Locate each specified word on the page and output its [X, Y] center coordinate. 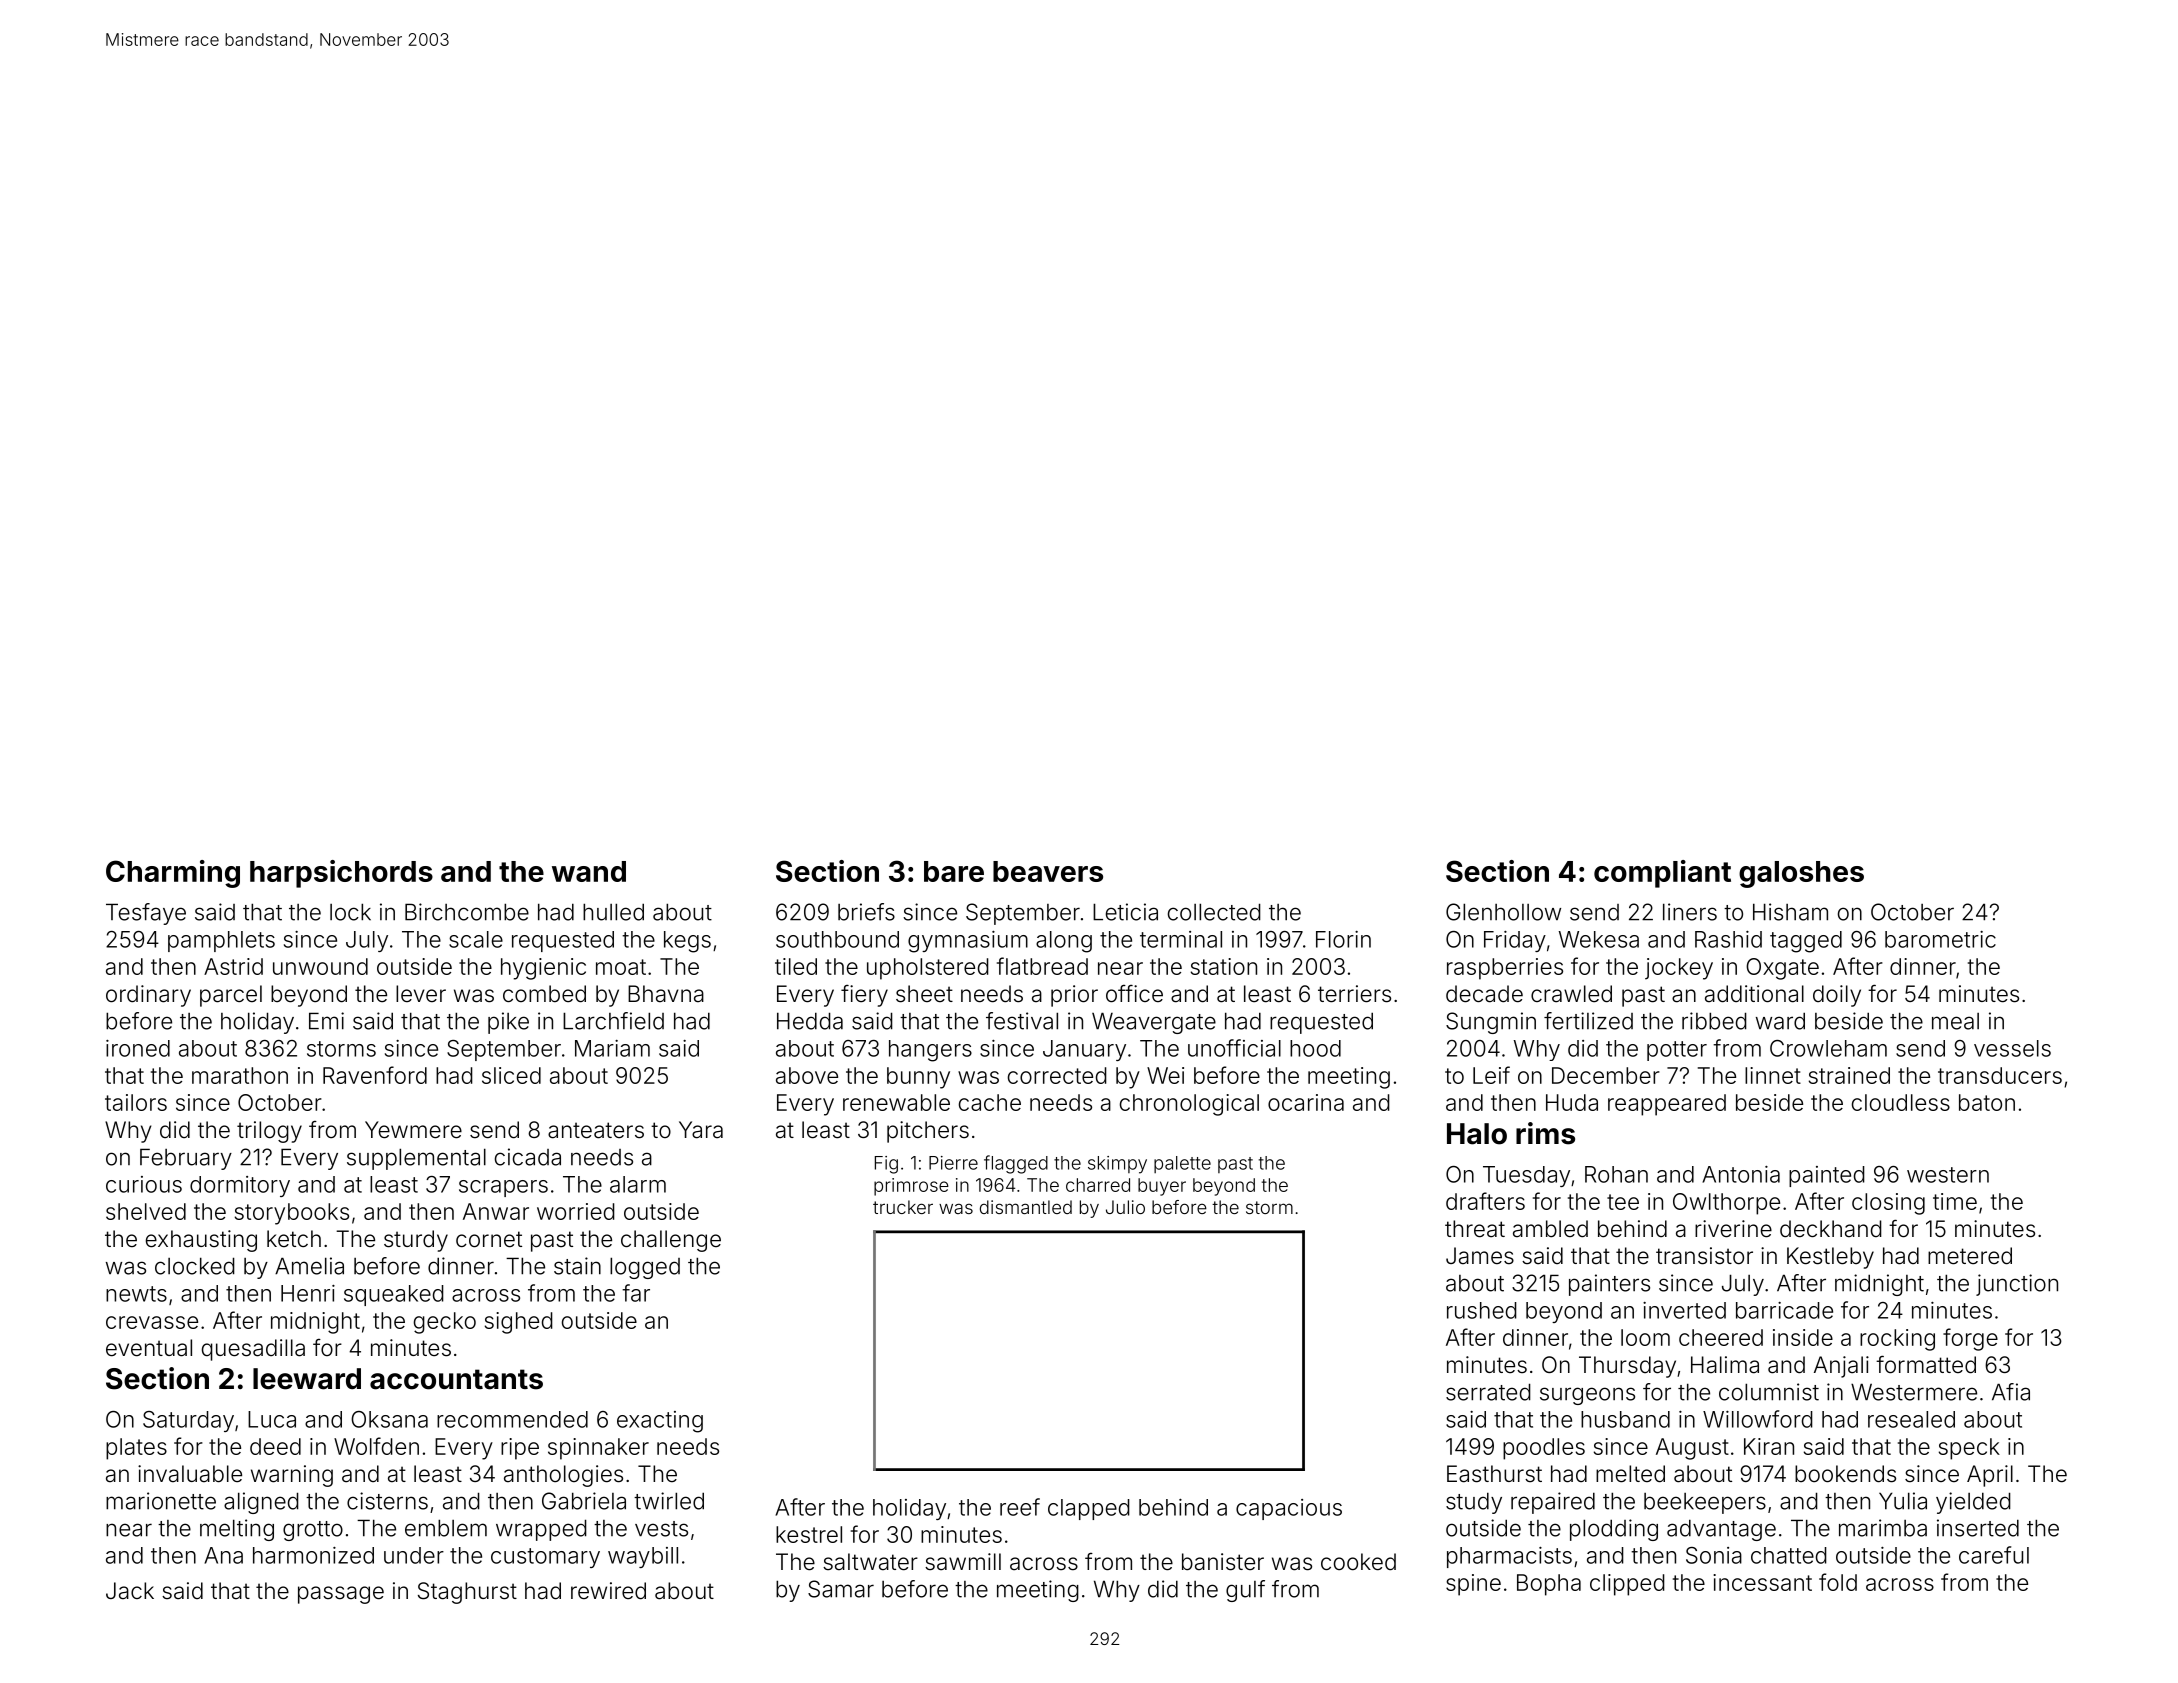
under [414, 1555]
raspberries [1505, 969]
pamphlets [221, 941]
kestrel [809, 1534]
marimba [1883, 1528]
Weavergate [1154, 1023]
